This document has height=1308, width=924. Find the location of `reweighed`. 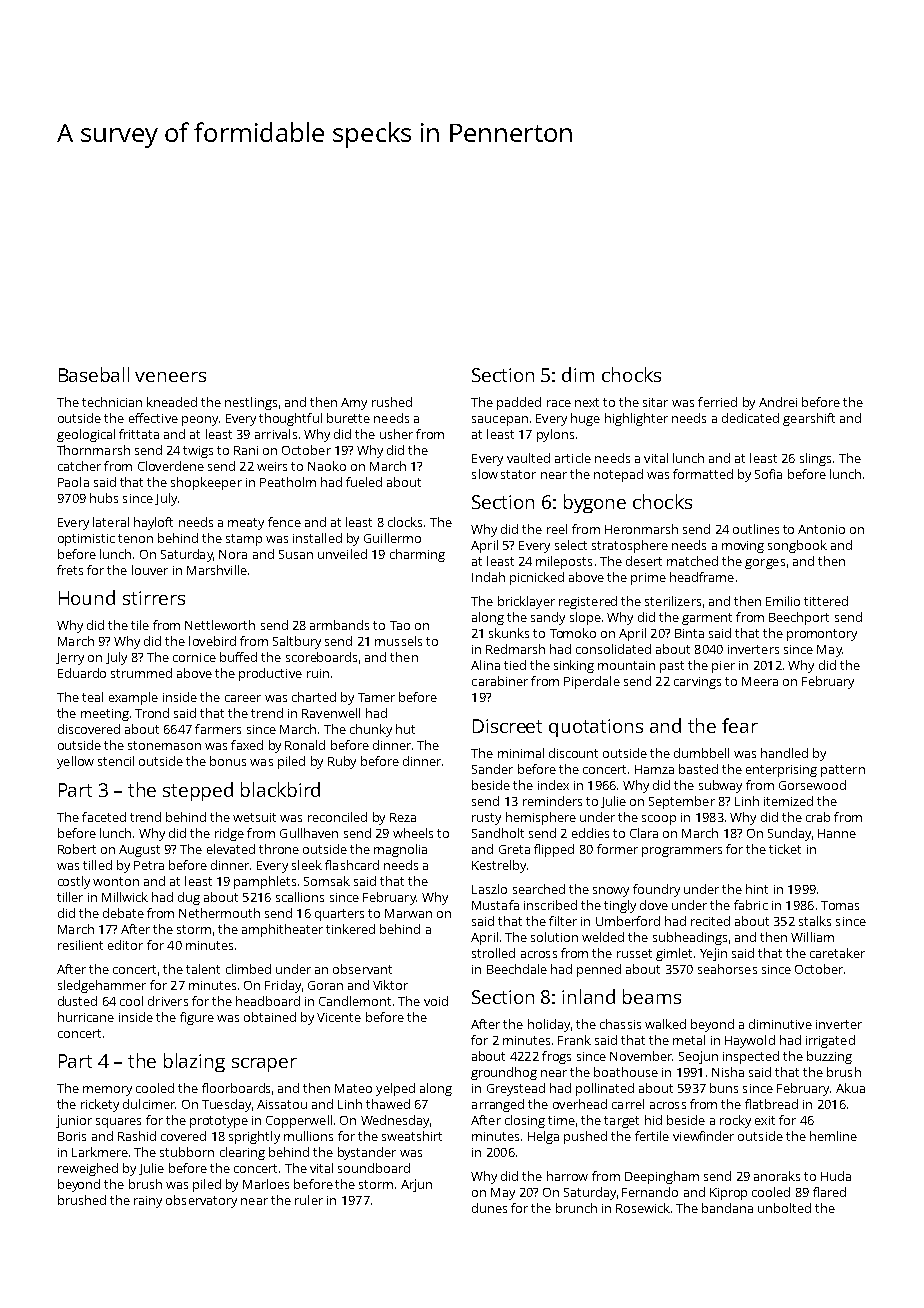

reweighed is located at coordinates (88, 1169).
